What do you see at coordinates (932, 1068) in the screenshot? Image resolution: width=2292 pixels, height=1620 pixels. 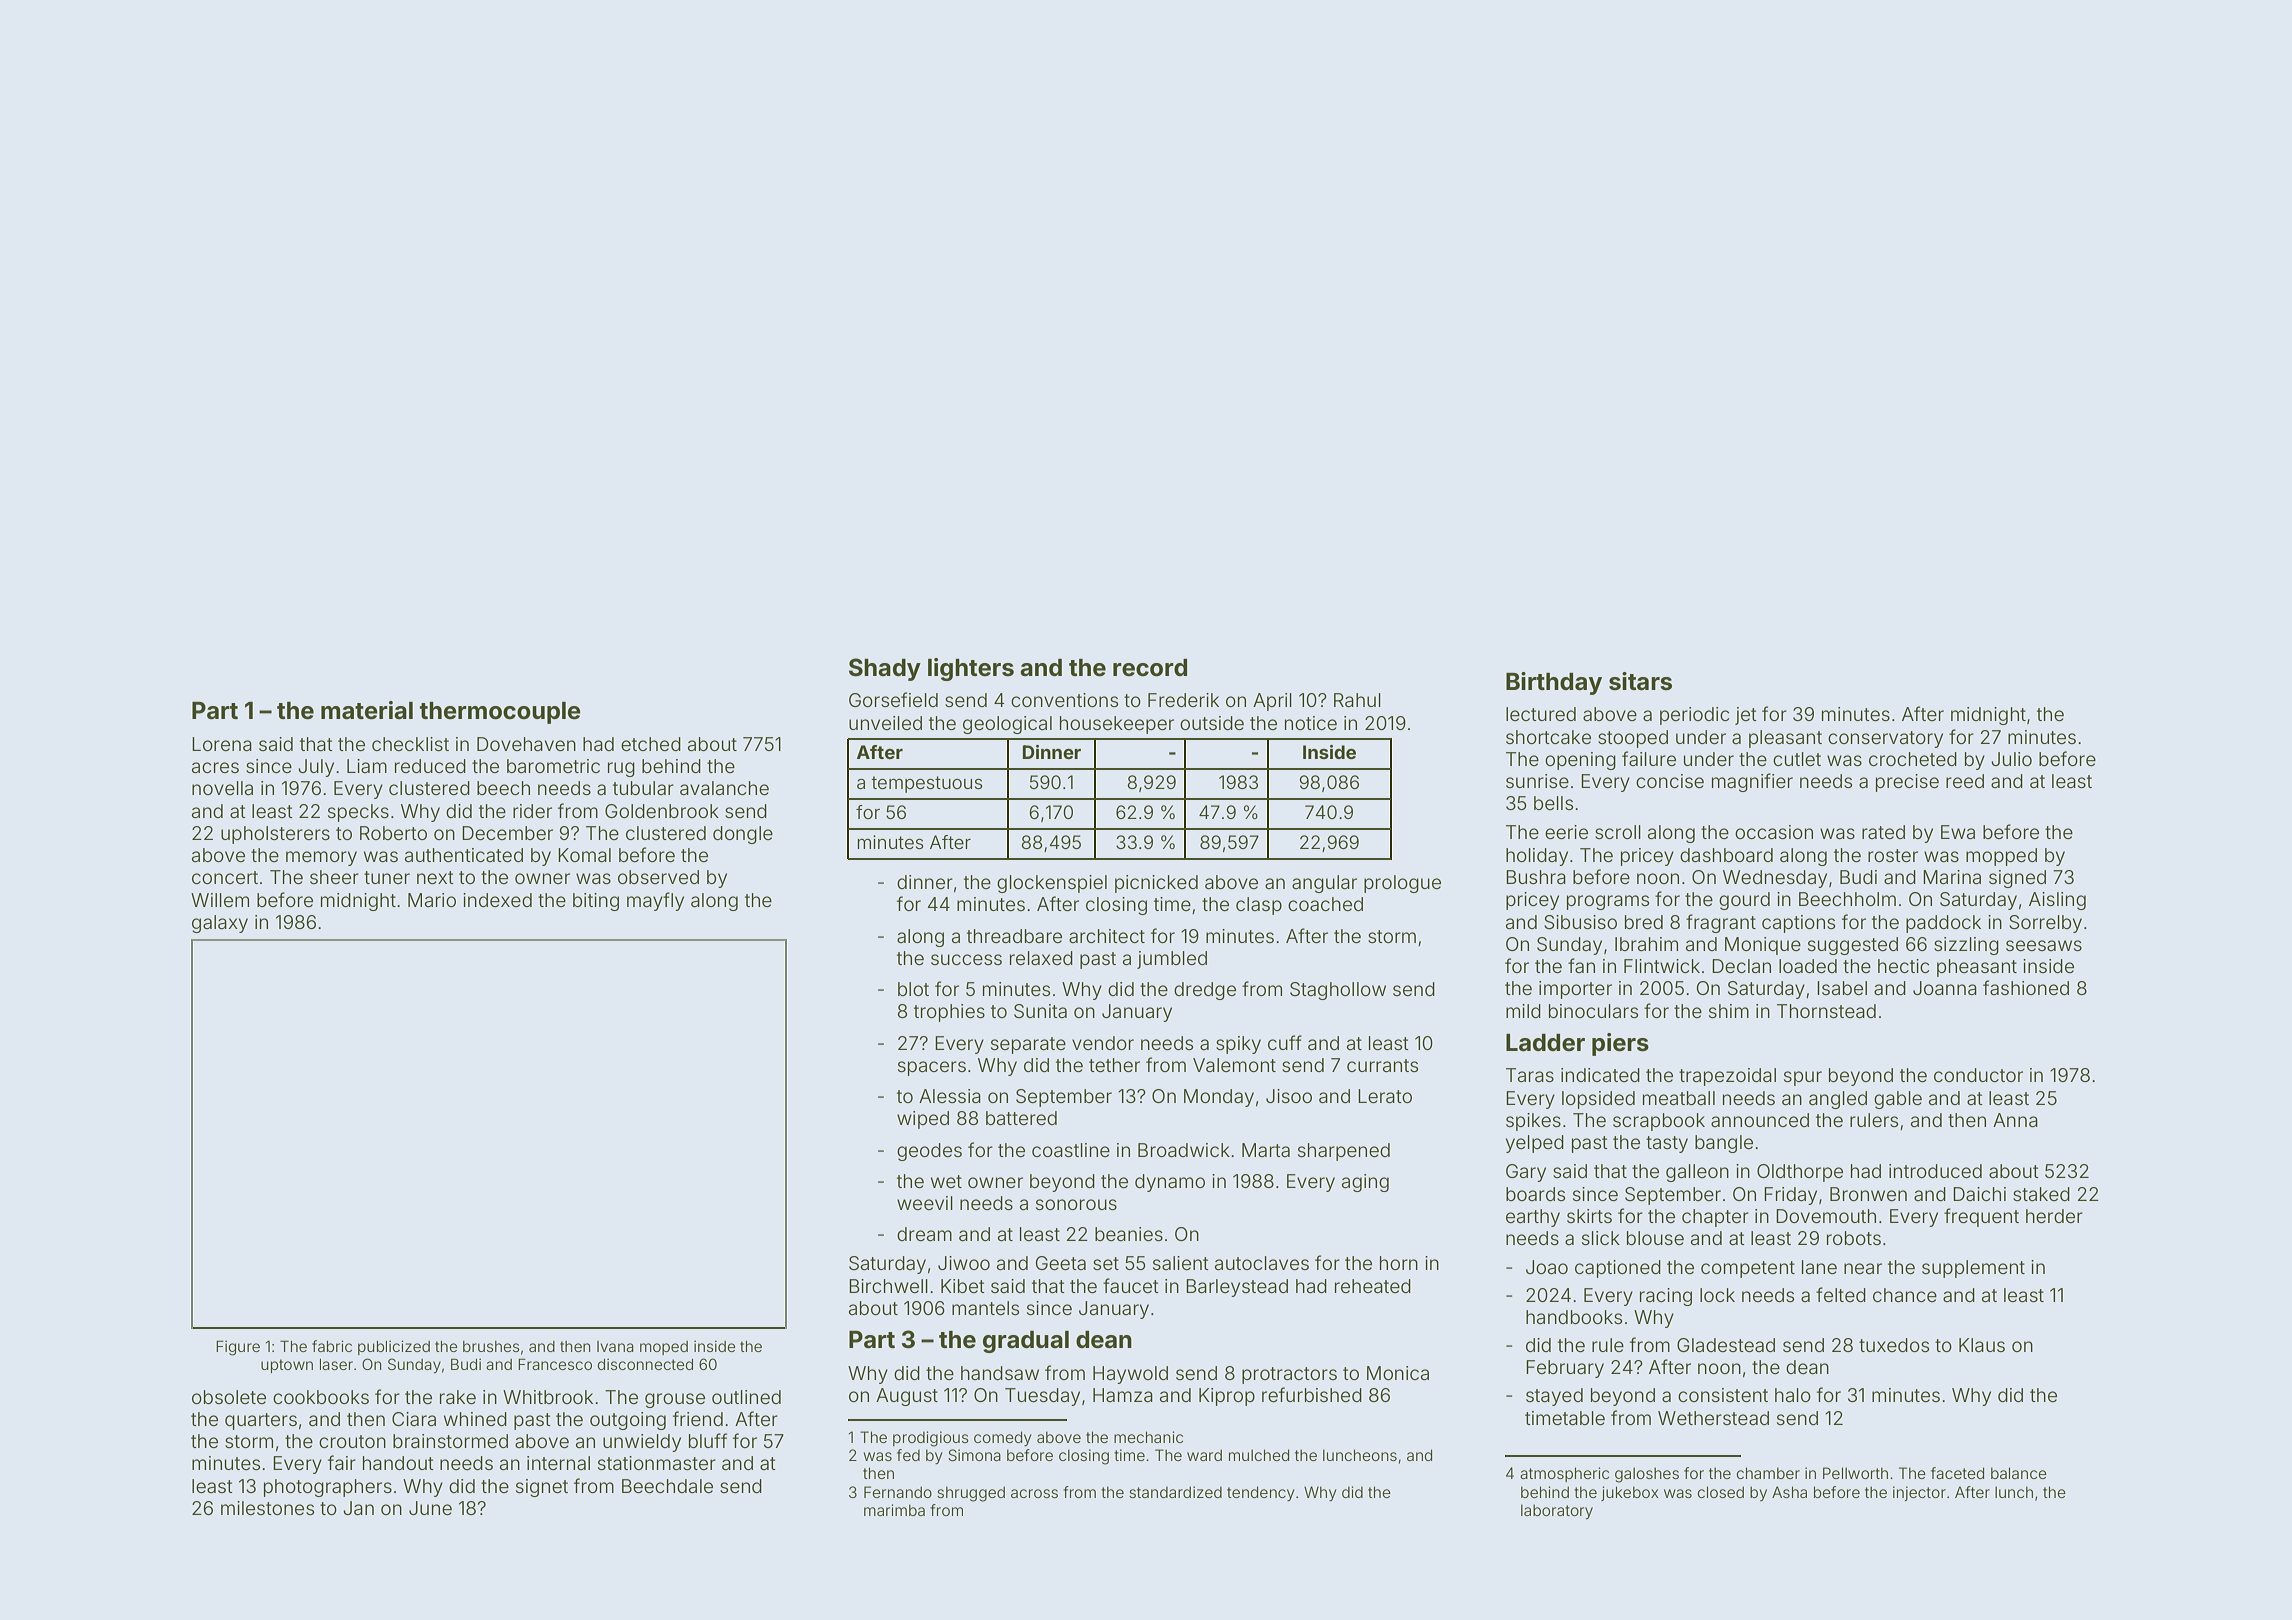 I see `spacers` at bounding box center [932, 1068].
